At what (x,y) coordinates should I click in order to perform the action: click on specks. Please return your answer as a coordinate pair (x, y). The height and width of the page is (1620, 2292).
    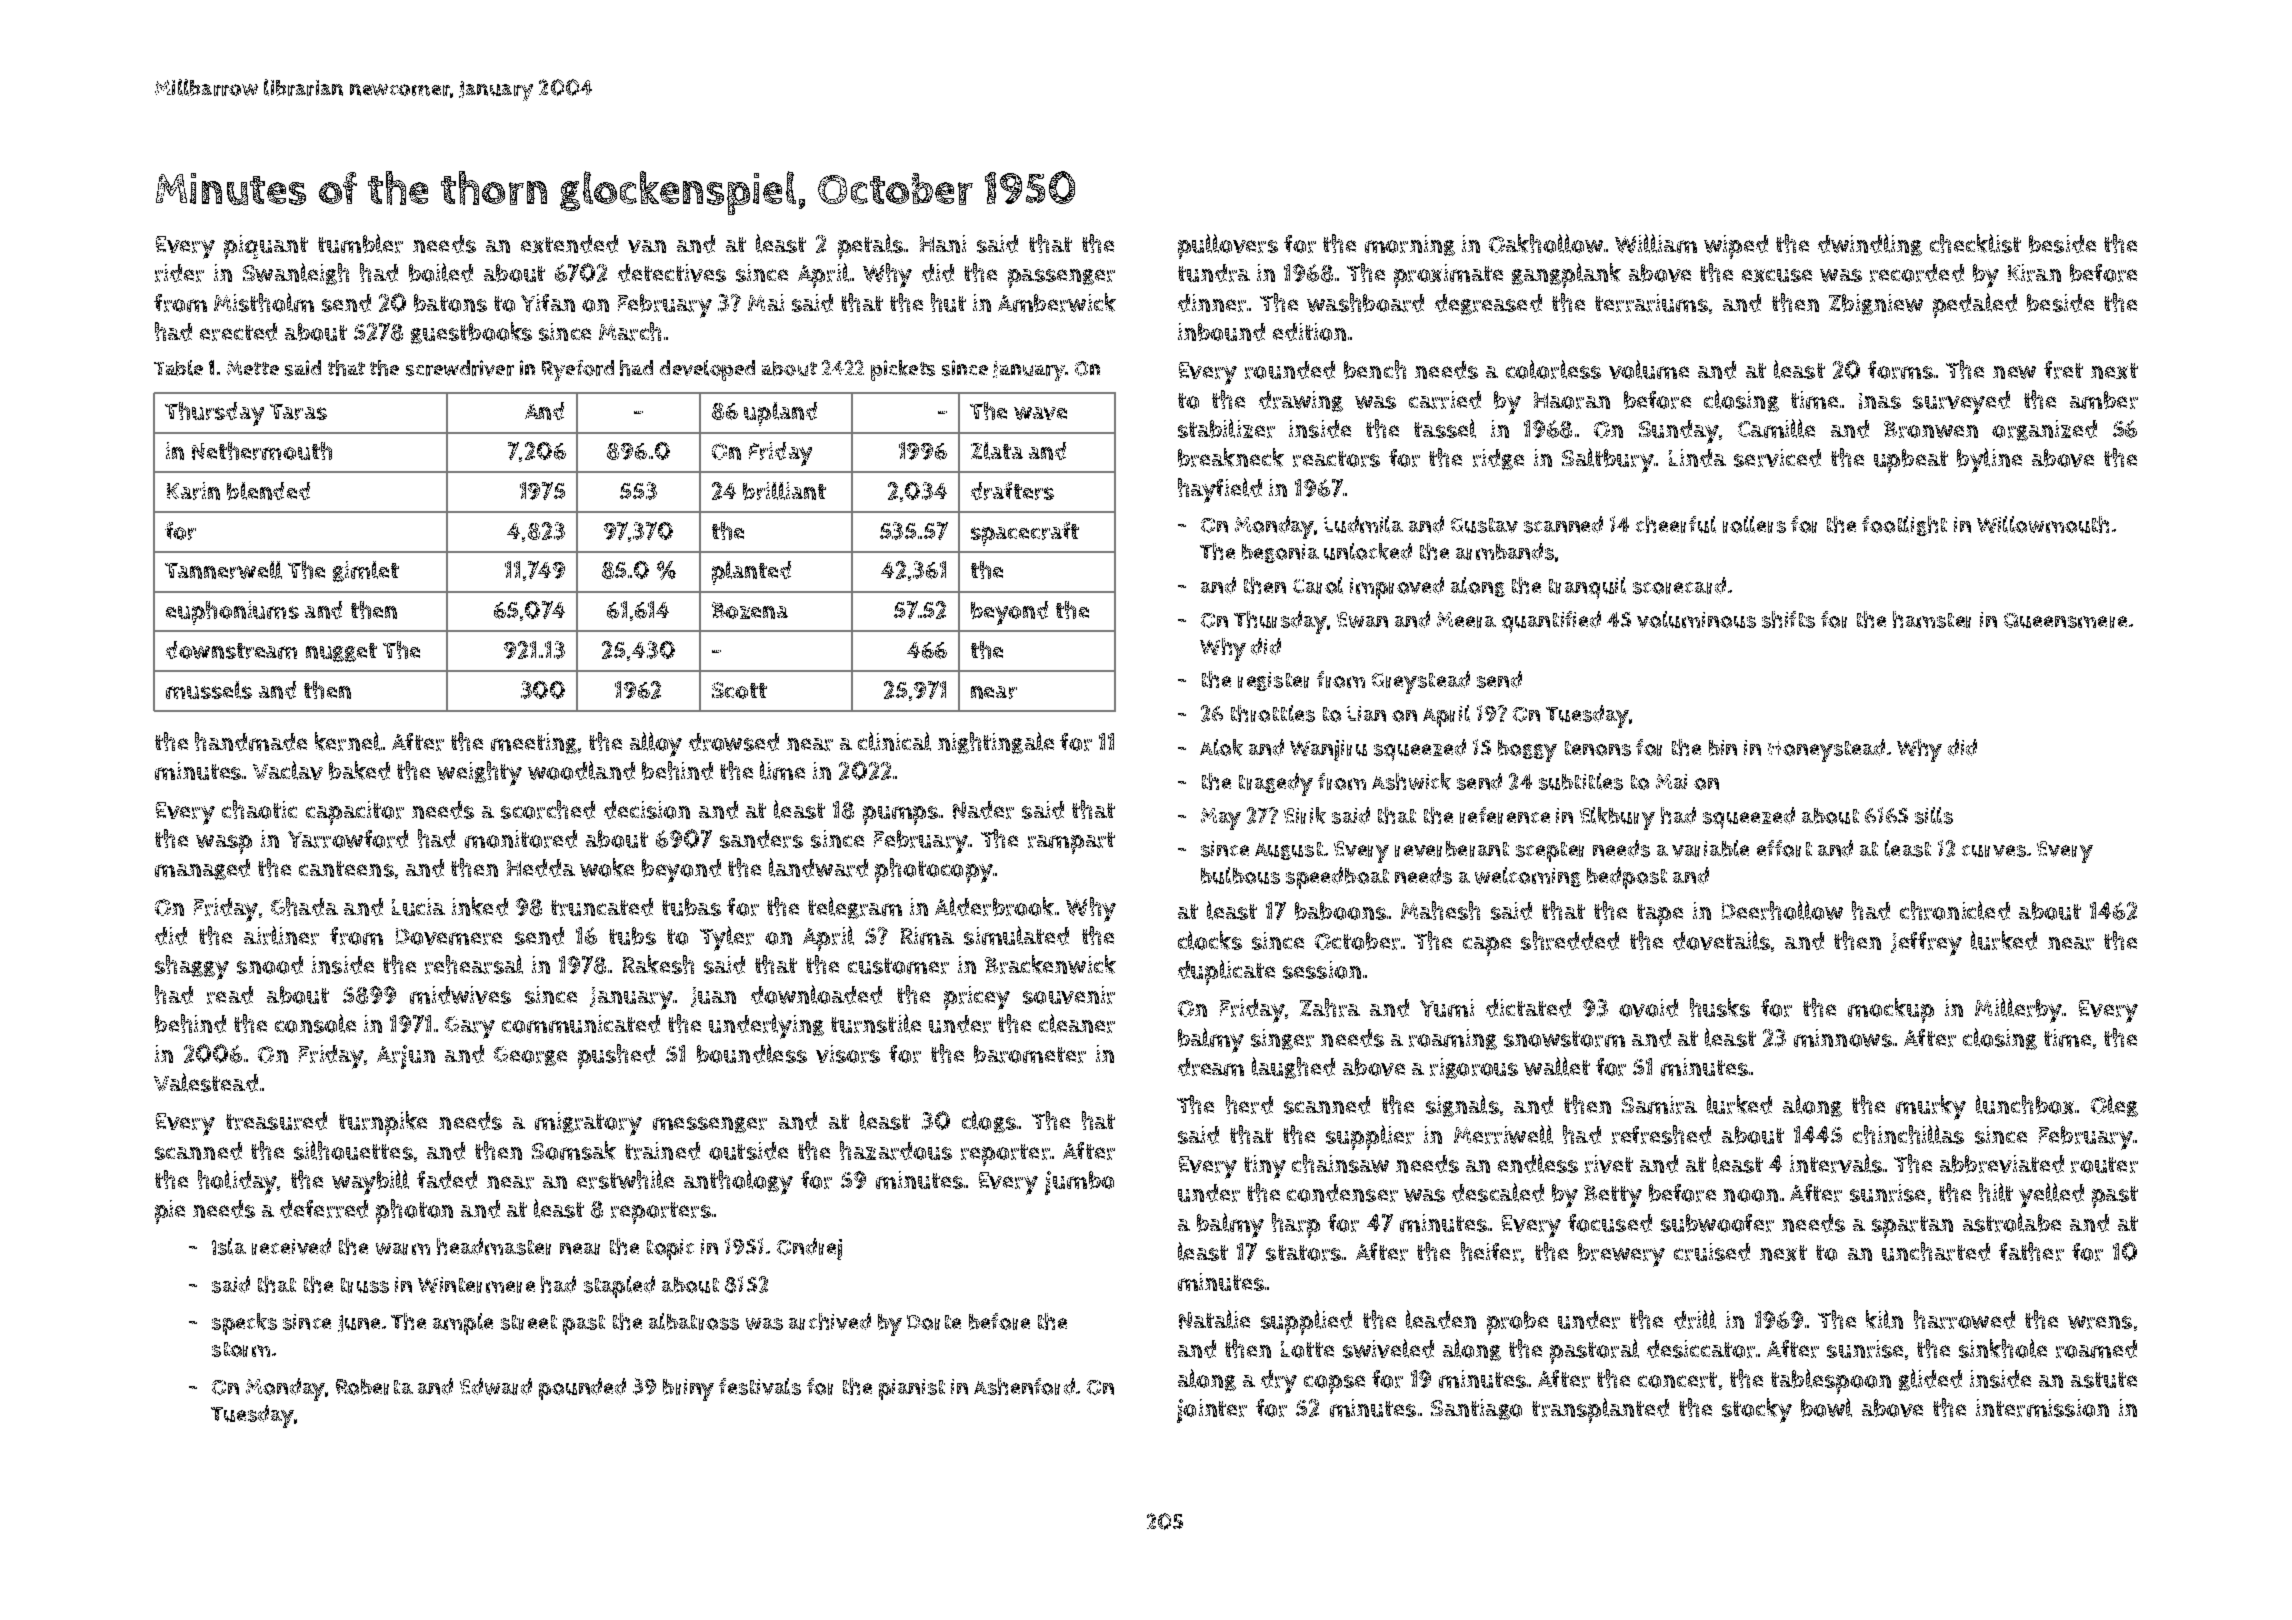
    Looking at the image, I should click on (244, 1324).
